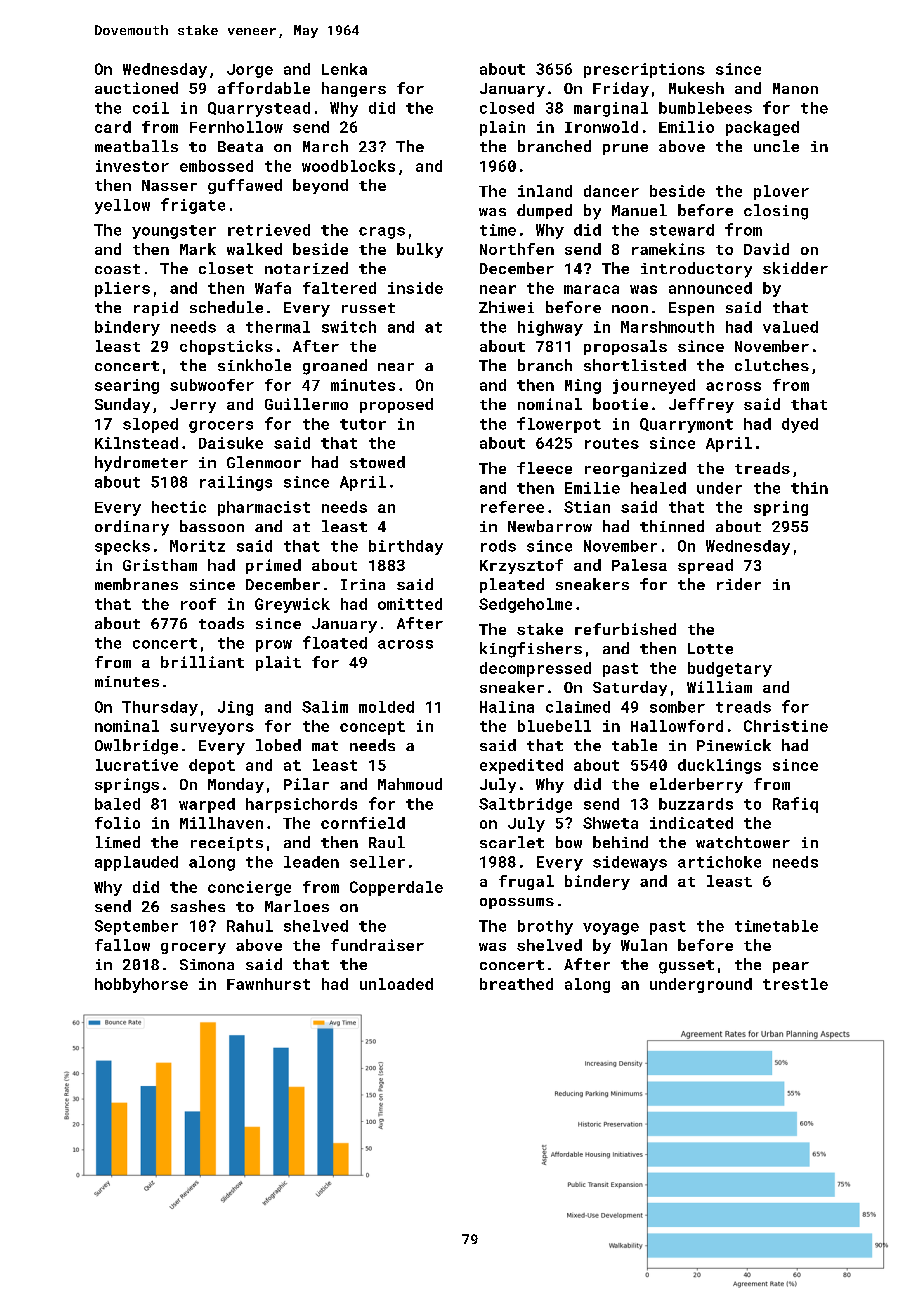  What do you see at coordinates (410, 604) in the document?
I see `omitted` at bounding box center [410, 604].
